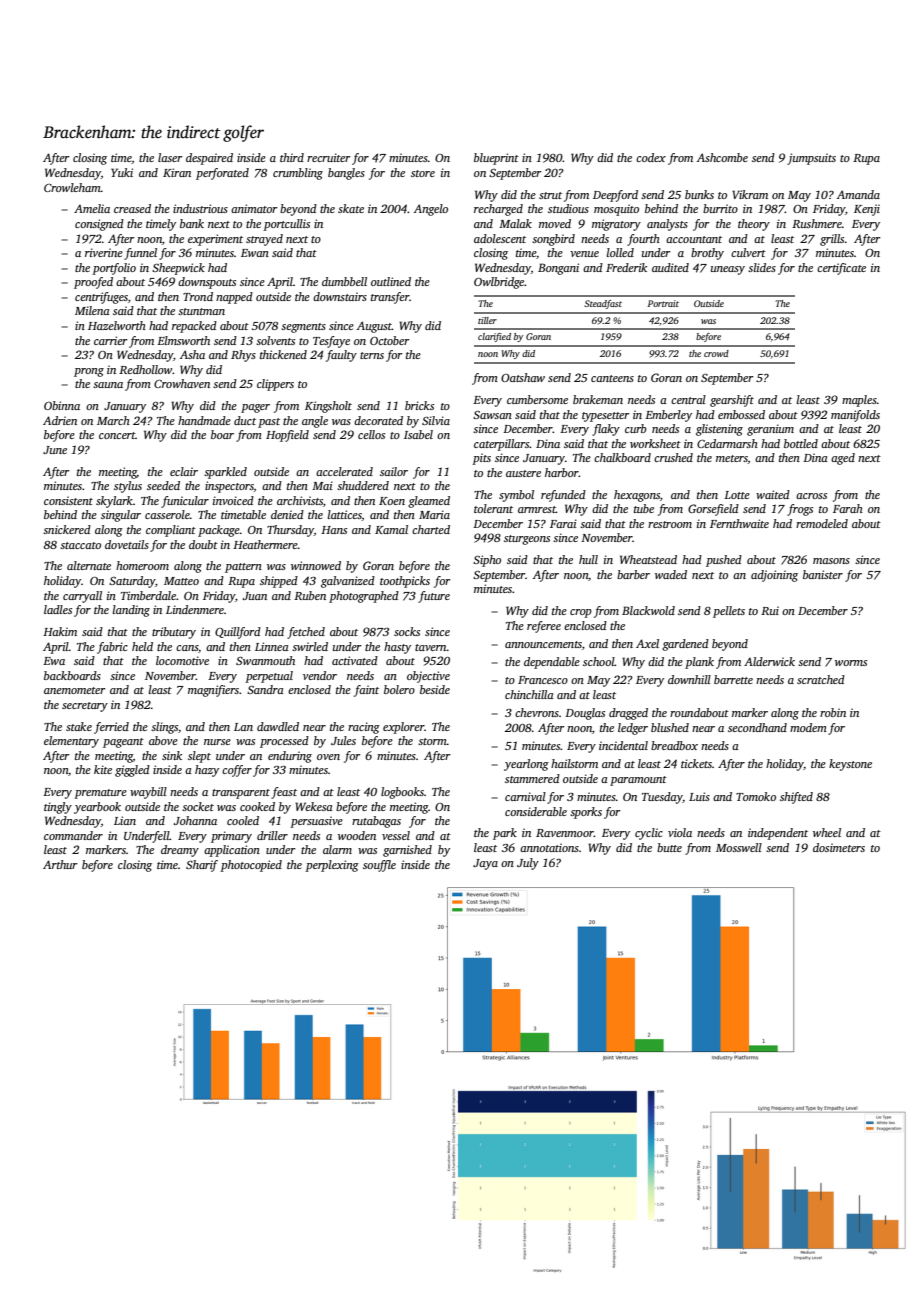 This screenshot has width=924, height=1308. I want to click on Angelo, so click(431, 210).
